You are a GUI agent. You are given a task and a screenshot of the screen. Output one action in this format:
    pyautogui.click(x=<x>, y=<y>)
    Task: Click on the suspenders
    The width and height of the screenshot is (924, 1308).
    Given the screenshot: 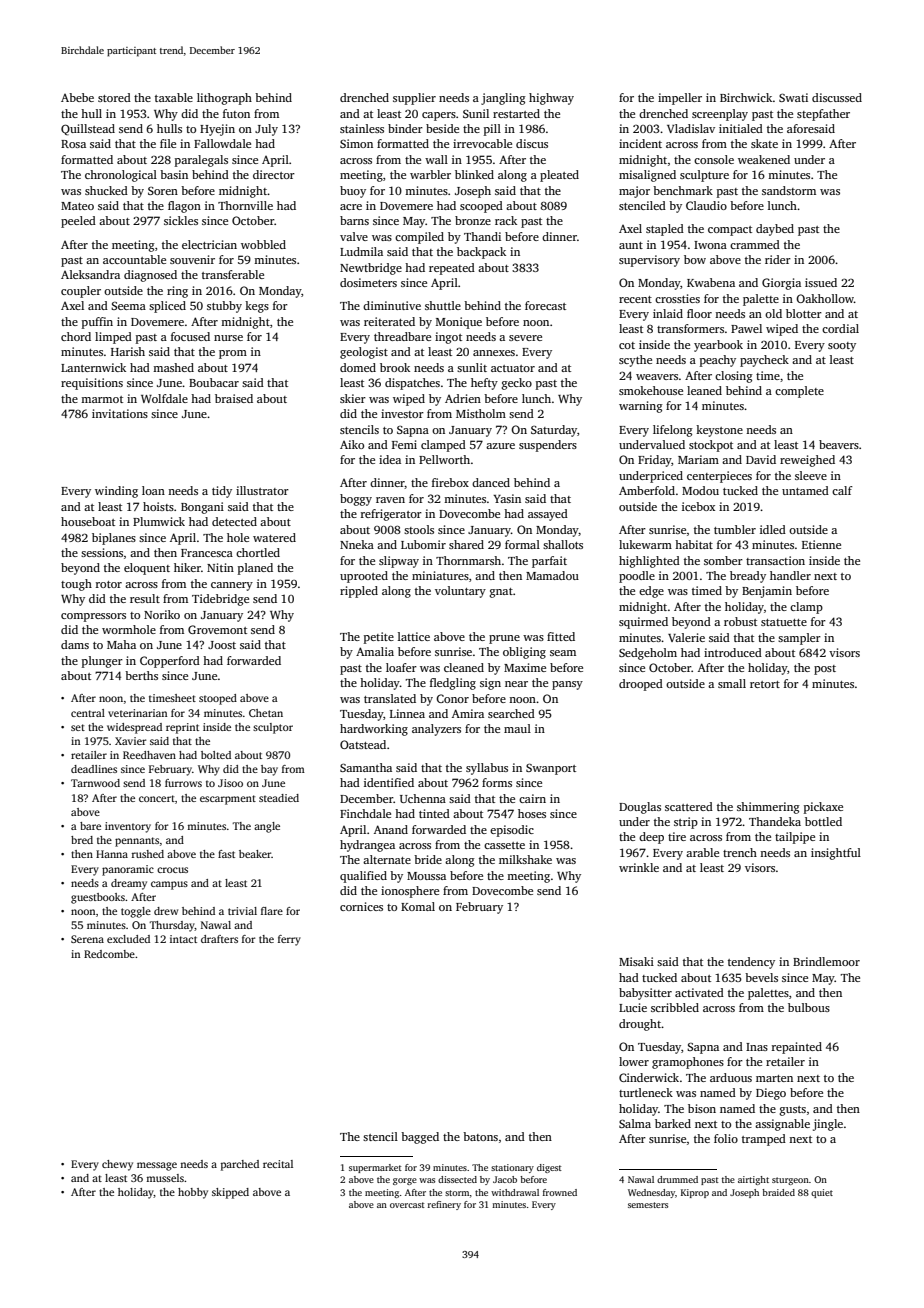 What is the action you would take?
    pyautogui.click(x=548, y=446)
